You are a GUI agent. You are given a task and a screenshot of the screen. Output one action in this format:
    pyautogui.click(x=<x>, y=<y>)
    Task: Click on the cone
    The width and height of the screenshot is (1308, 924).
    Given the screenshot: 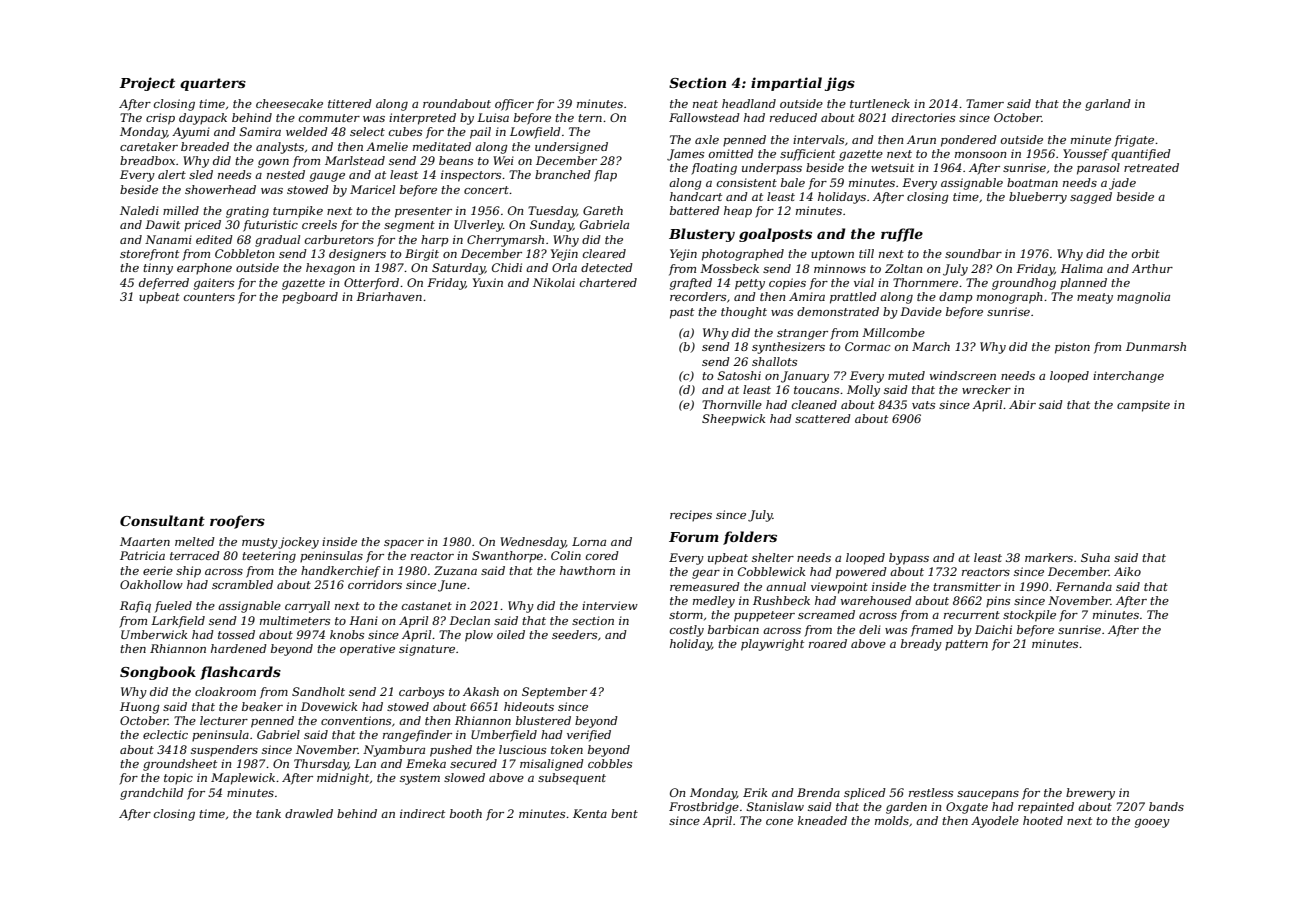 What is the action you would take?
    pyautogui.click(x=779, y=822)
